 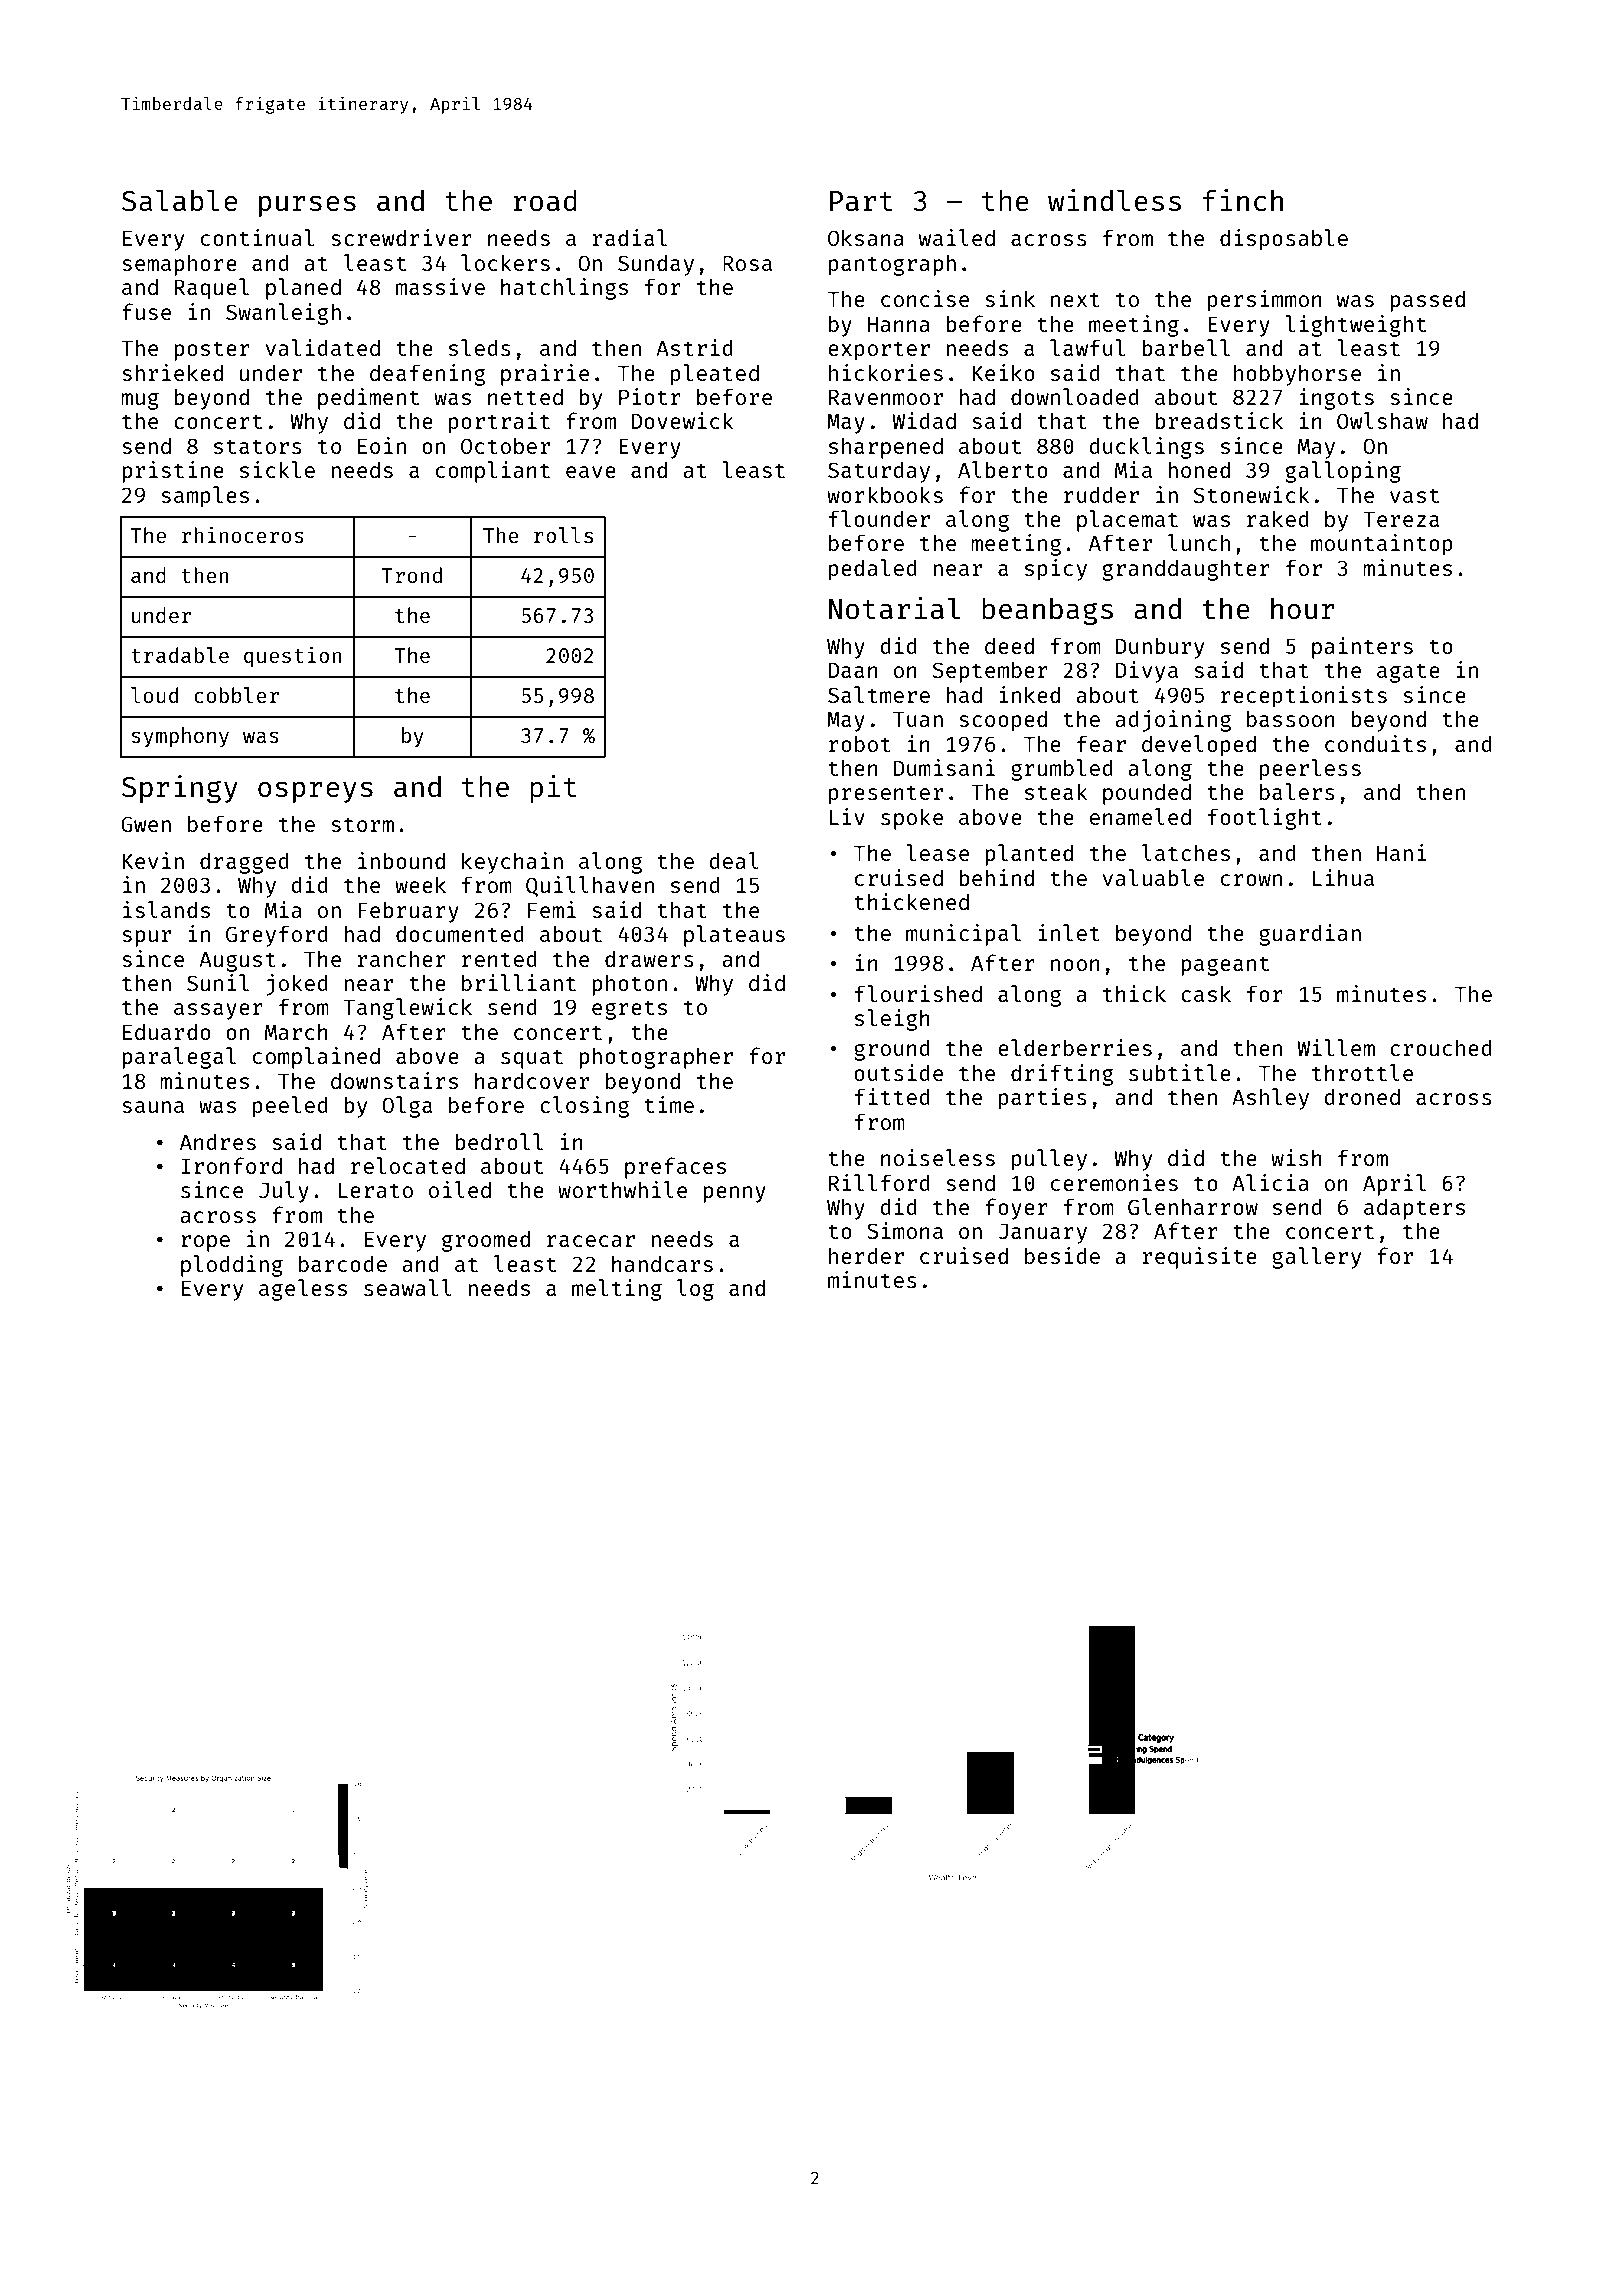 What do you see at coordinates (1193, 1206) in the image?
I see `Glenharrow` at bounding box center [1193, 1206].
